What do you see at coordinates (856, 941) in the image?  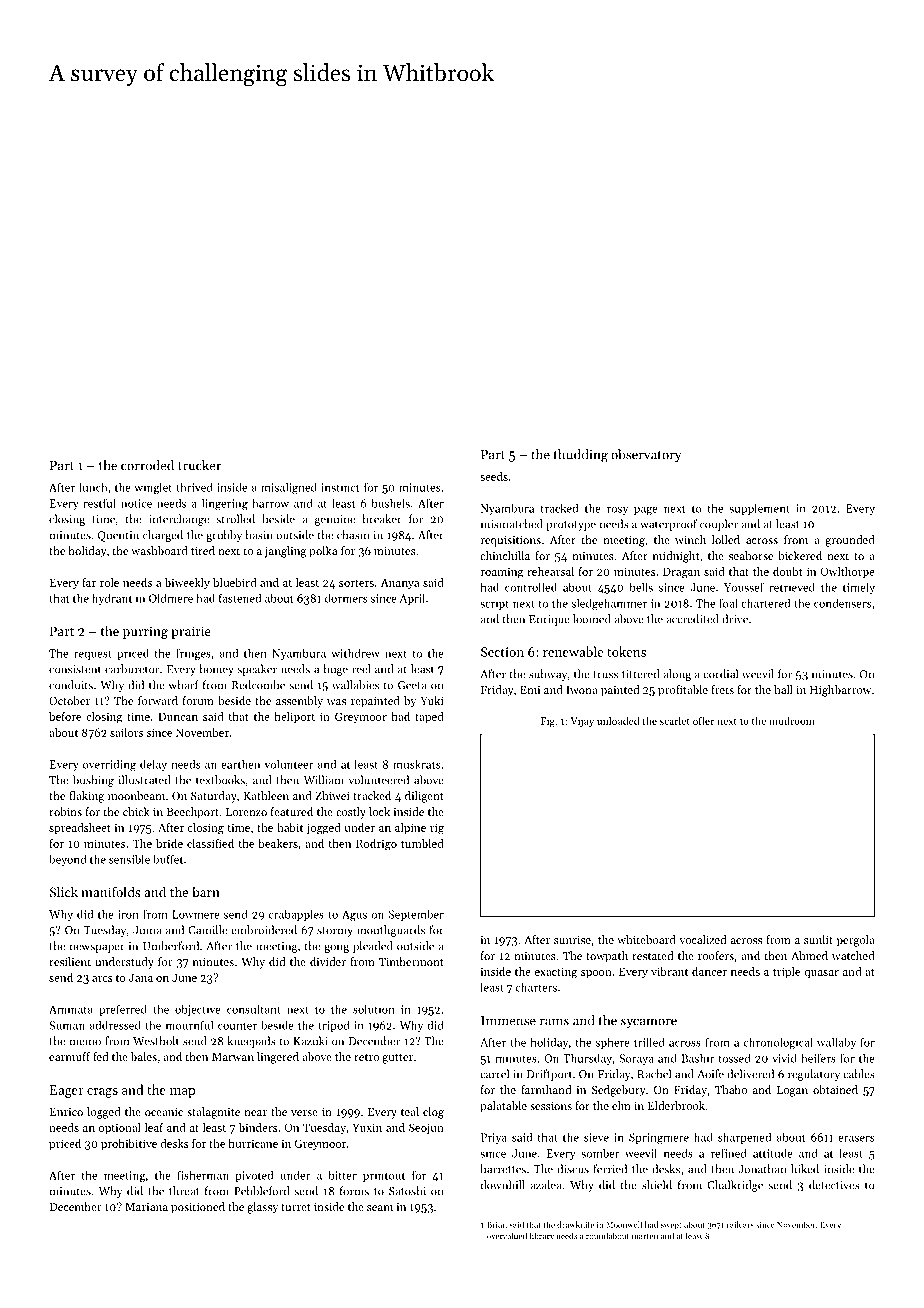 I see `pergola` at bounding box center [856, 941].
